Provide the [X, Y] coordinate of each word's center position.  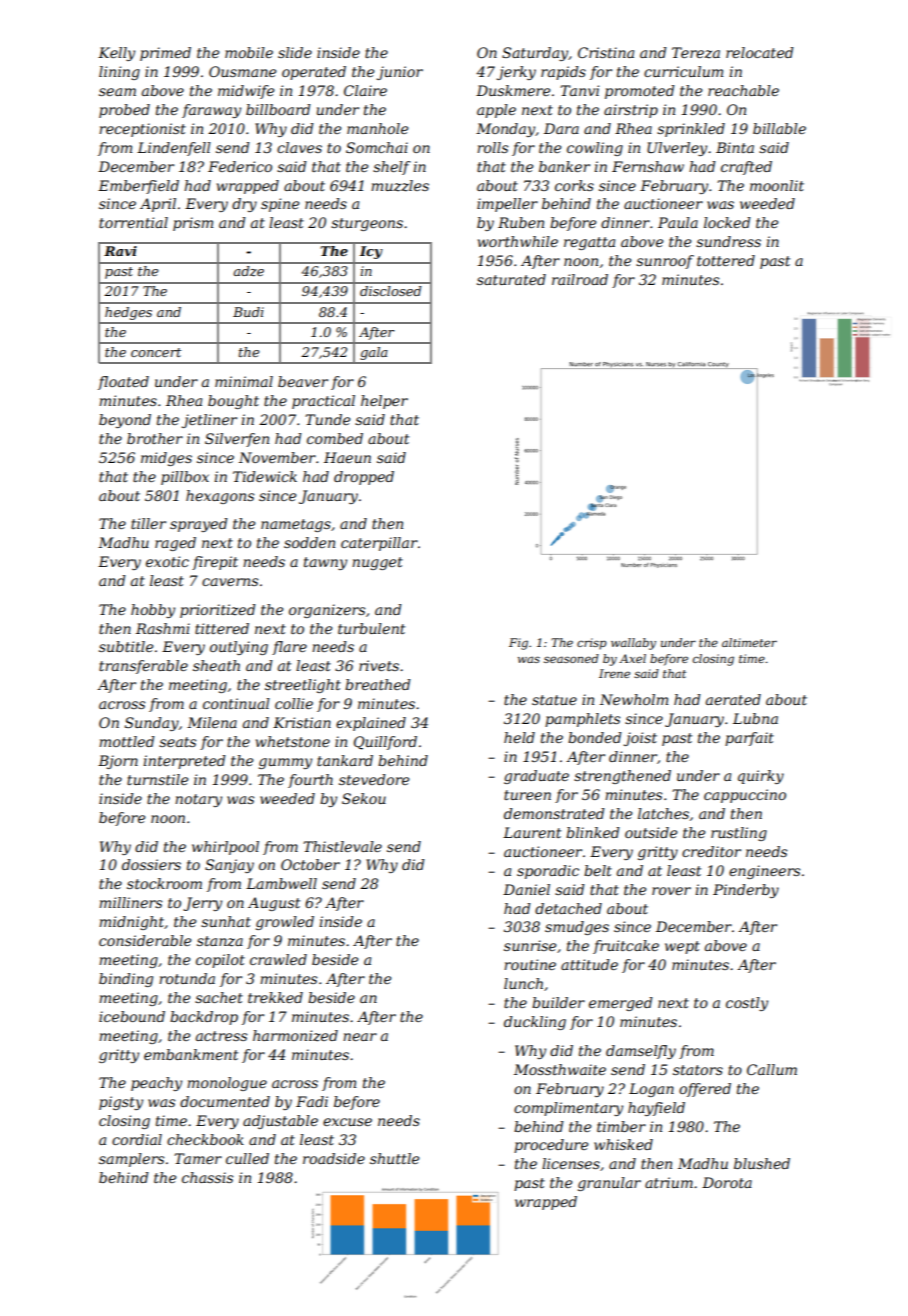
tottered [726, 260]
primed [165, 54]
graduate [536, 777]
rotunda [187, 978]
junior [399, 73]
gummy [285, 763]
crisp [592, 644]
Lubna [755, 718]
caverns [230, 582]
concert [156, 352]
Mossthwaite [560, 1069]
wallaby [633, 644]
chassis [207, 1177]
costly [747, 1004]
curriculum [683, 71]
